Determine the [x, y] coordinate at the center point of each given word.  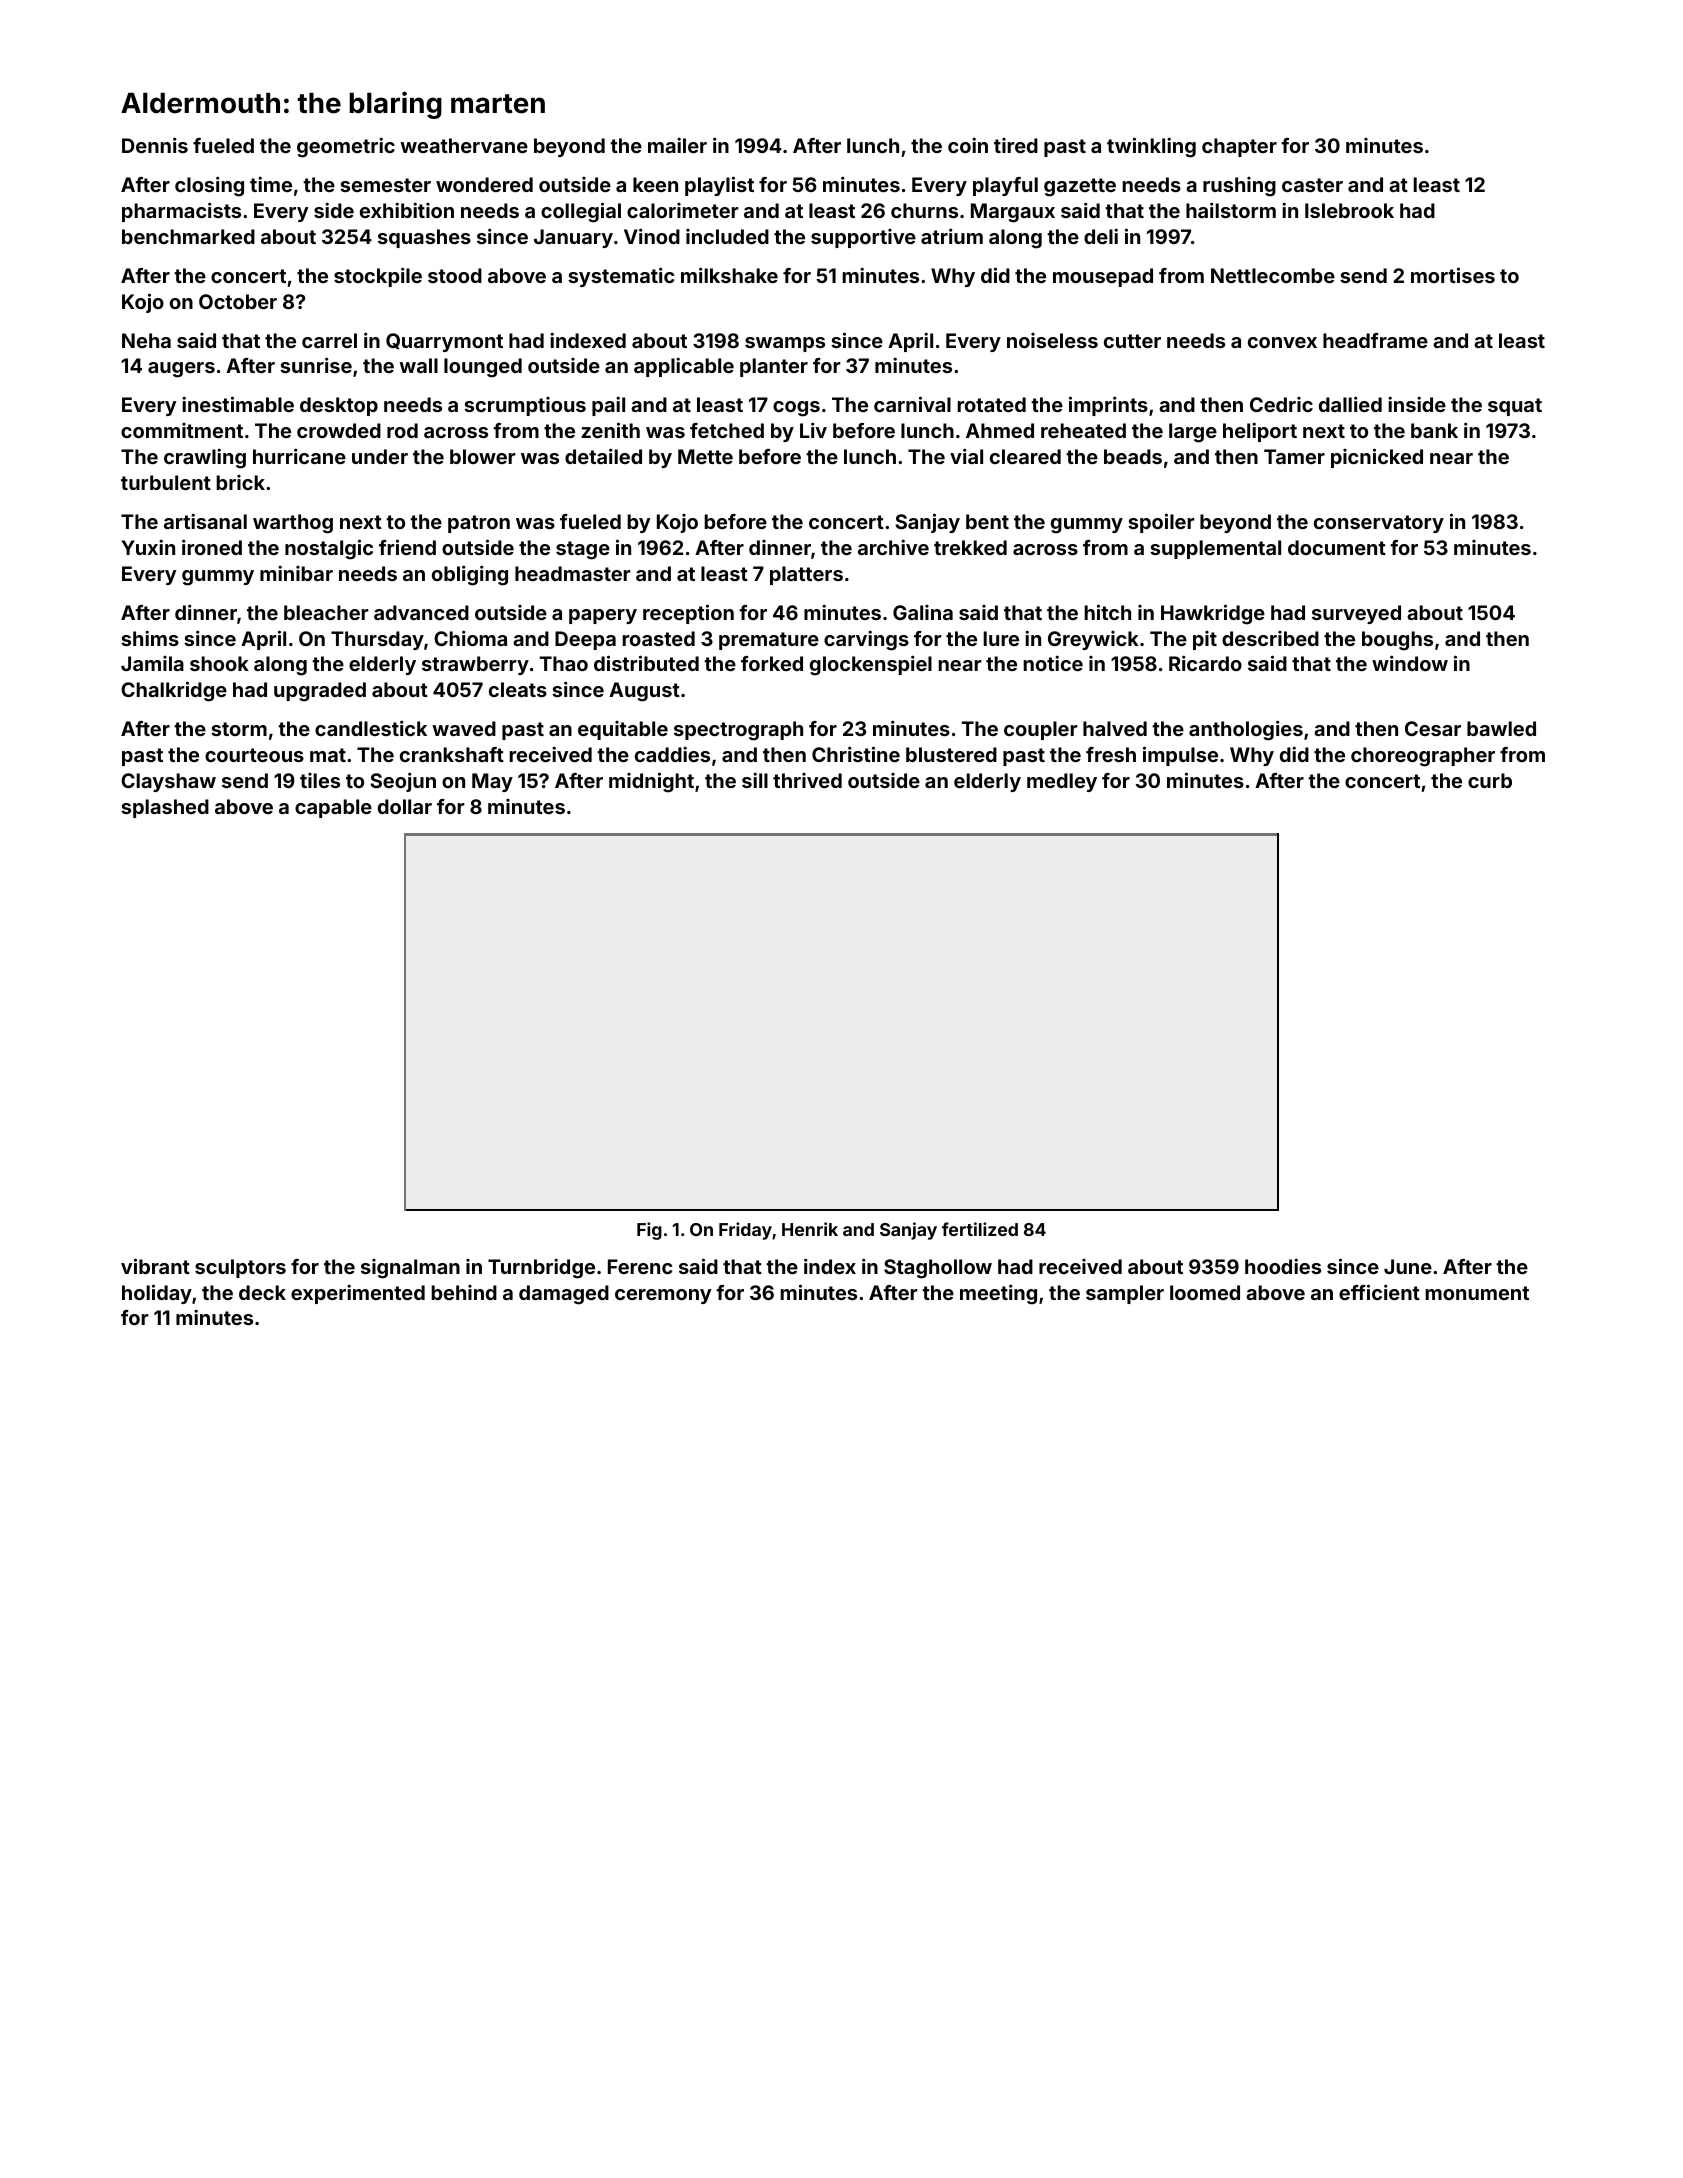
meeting [998, 1294]
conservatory [1379, 524]
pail [608, 406]
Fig [649, 1231]
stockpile [378, 277]
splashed [165, 808]
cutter [1132, 341]
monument [1477, 1293]
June [1408, 1266]
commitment [182, 430]
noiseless [1052, 340]
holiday [157, 1294]
